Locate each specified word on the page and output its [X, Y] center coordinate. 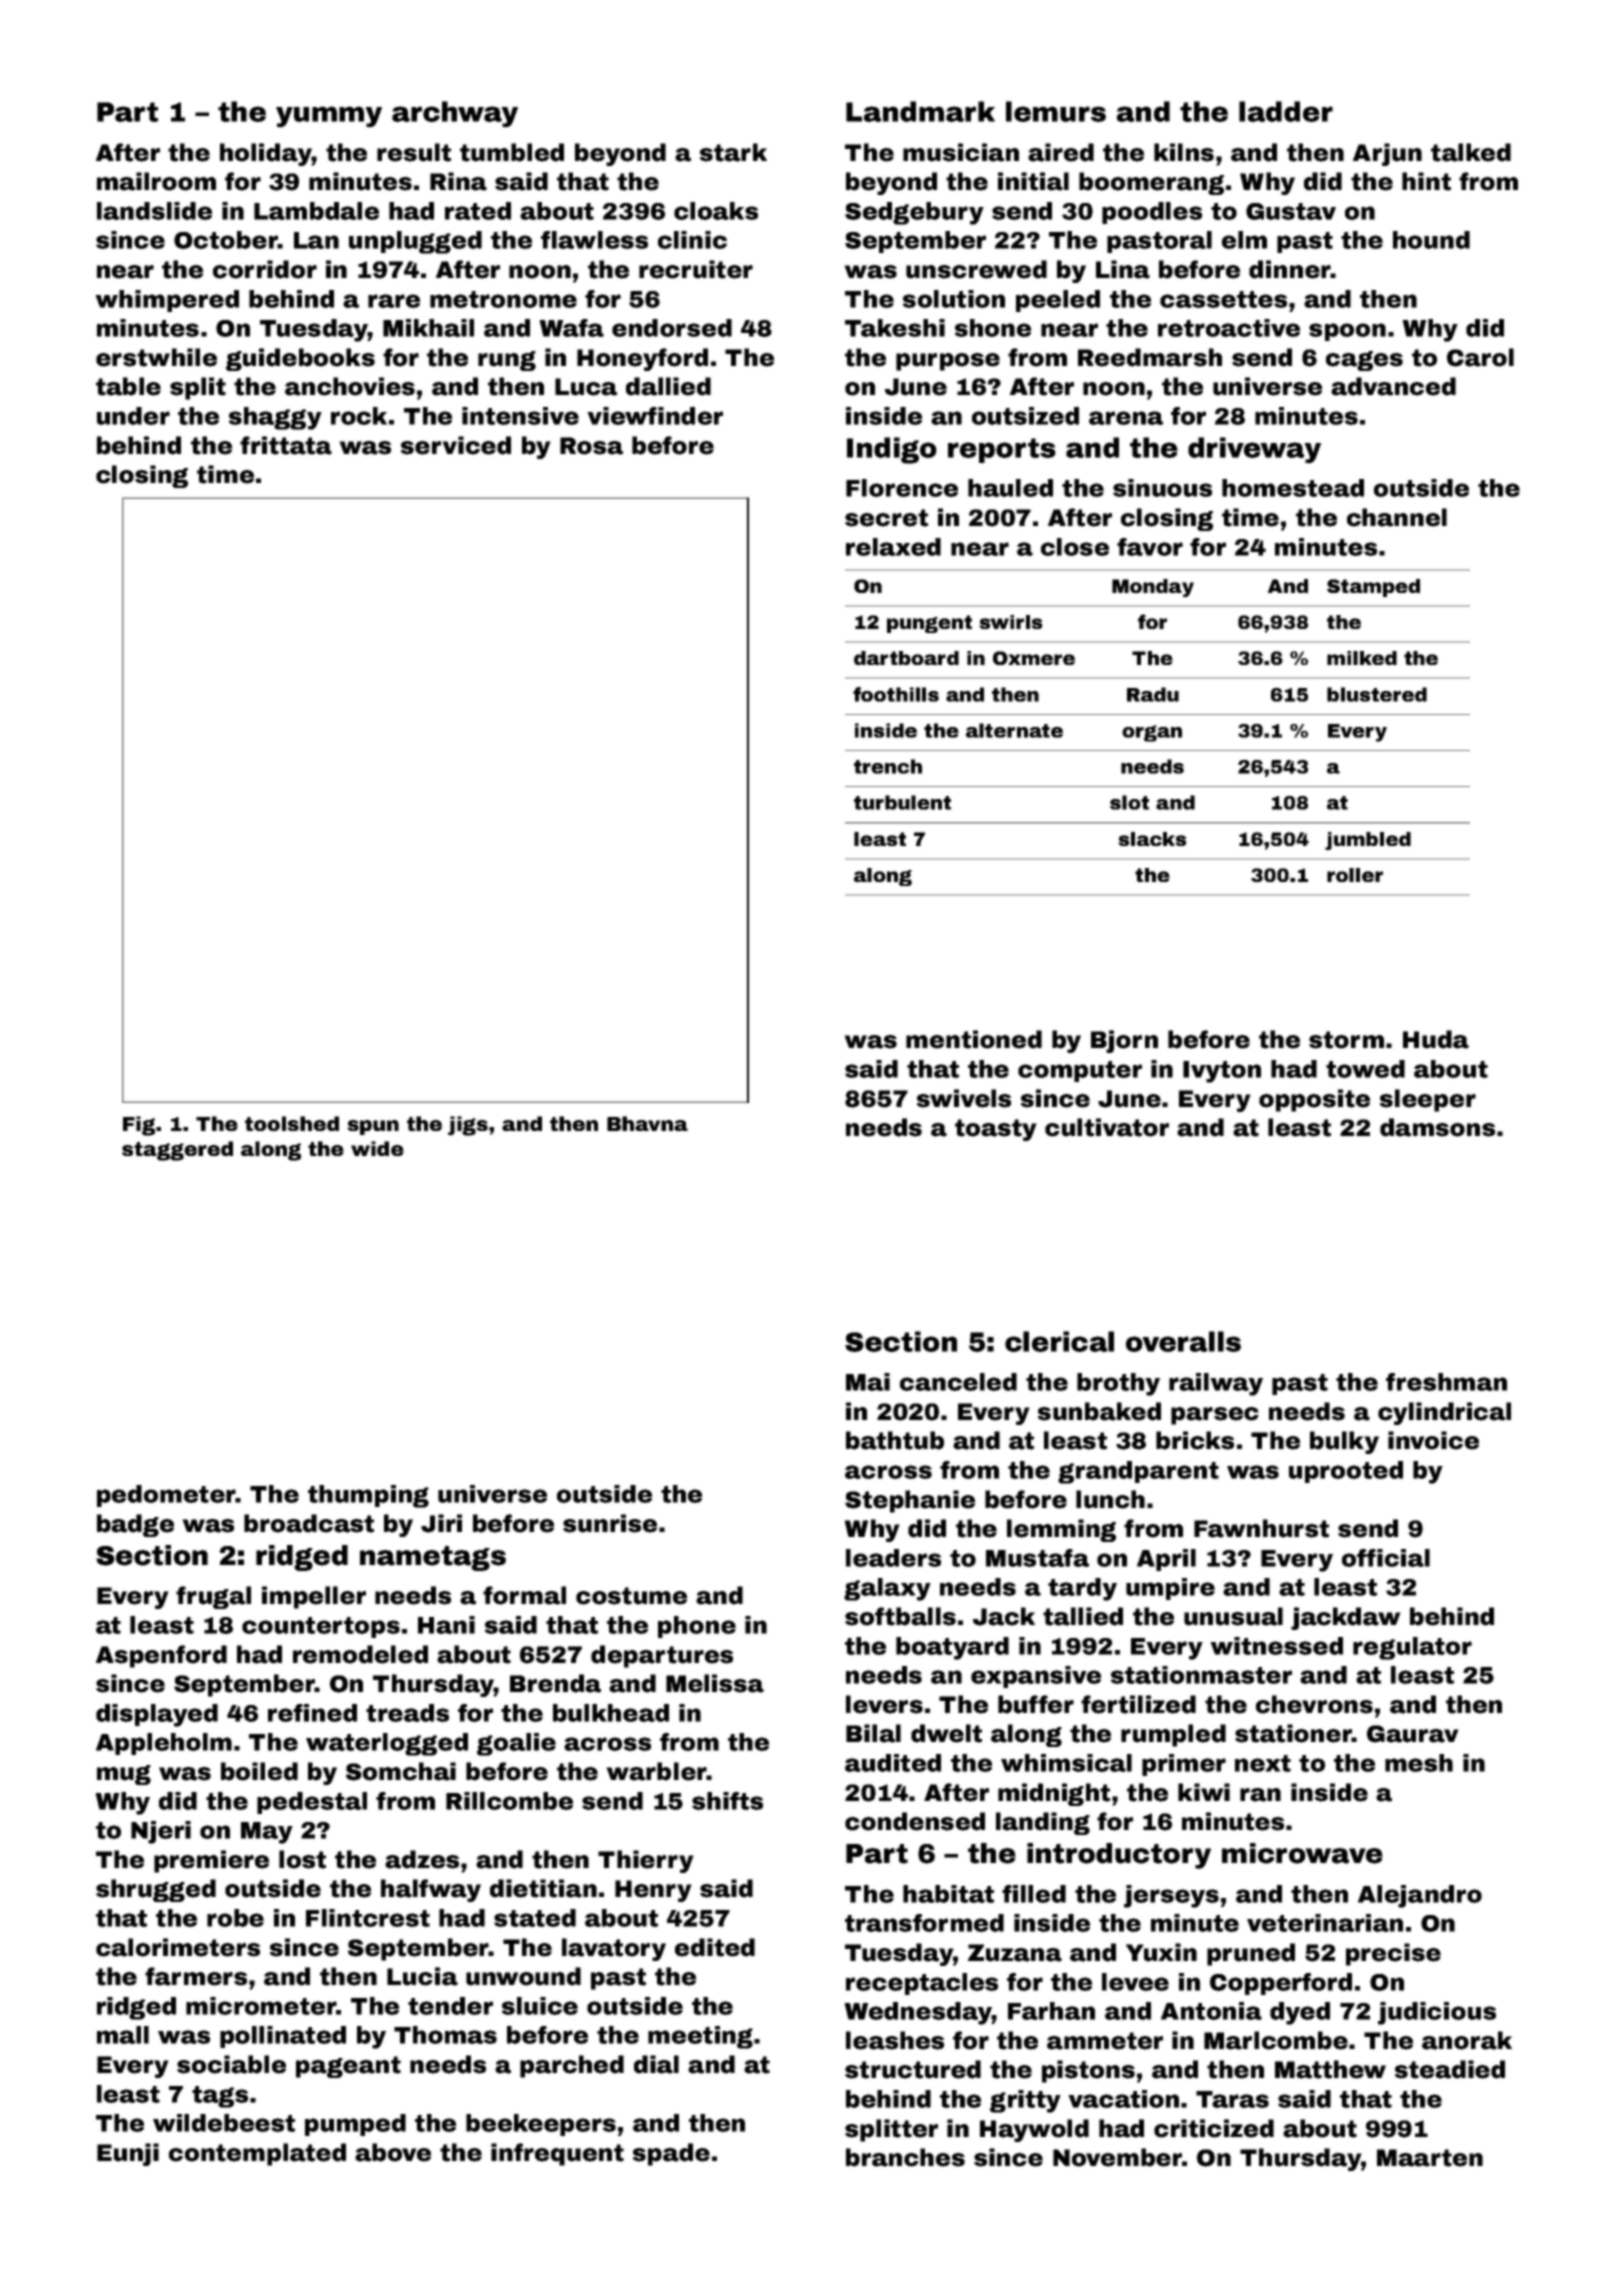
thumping [368, 1496]
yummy [329, 117]
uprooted [1346, 1472]
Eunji [128, 2154]
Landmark [920, 111]
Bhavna [647, 1123]
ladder [1286, 111]
